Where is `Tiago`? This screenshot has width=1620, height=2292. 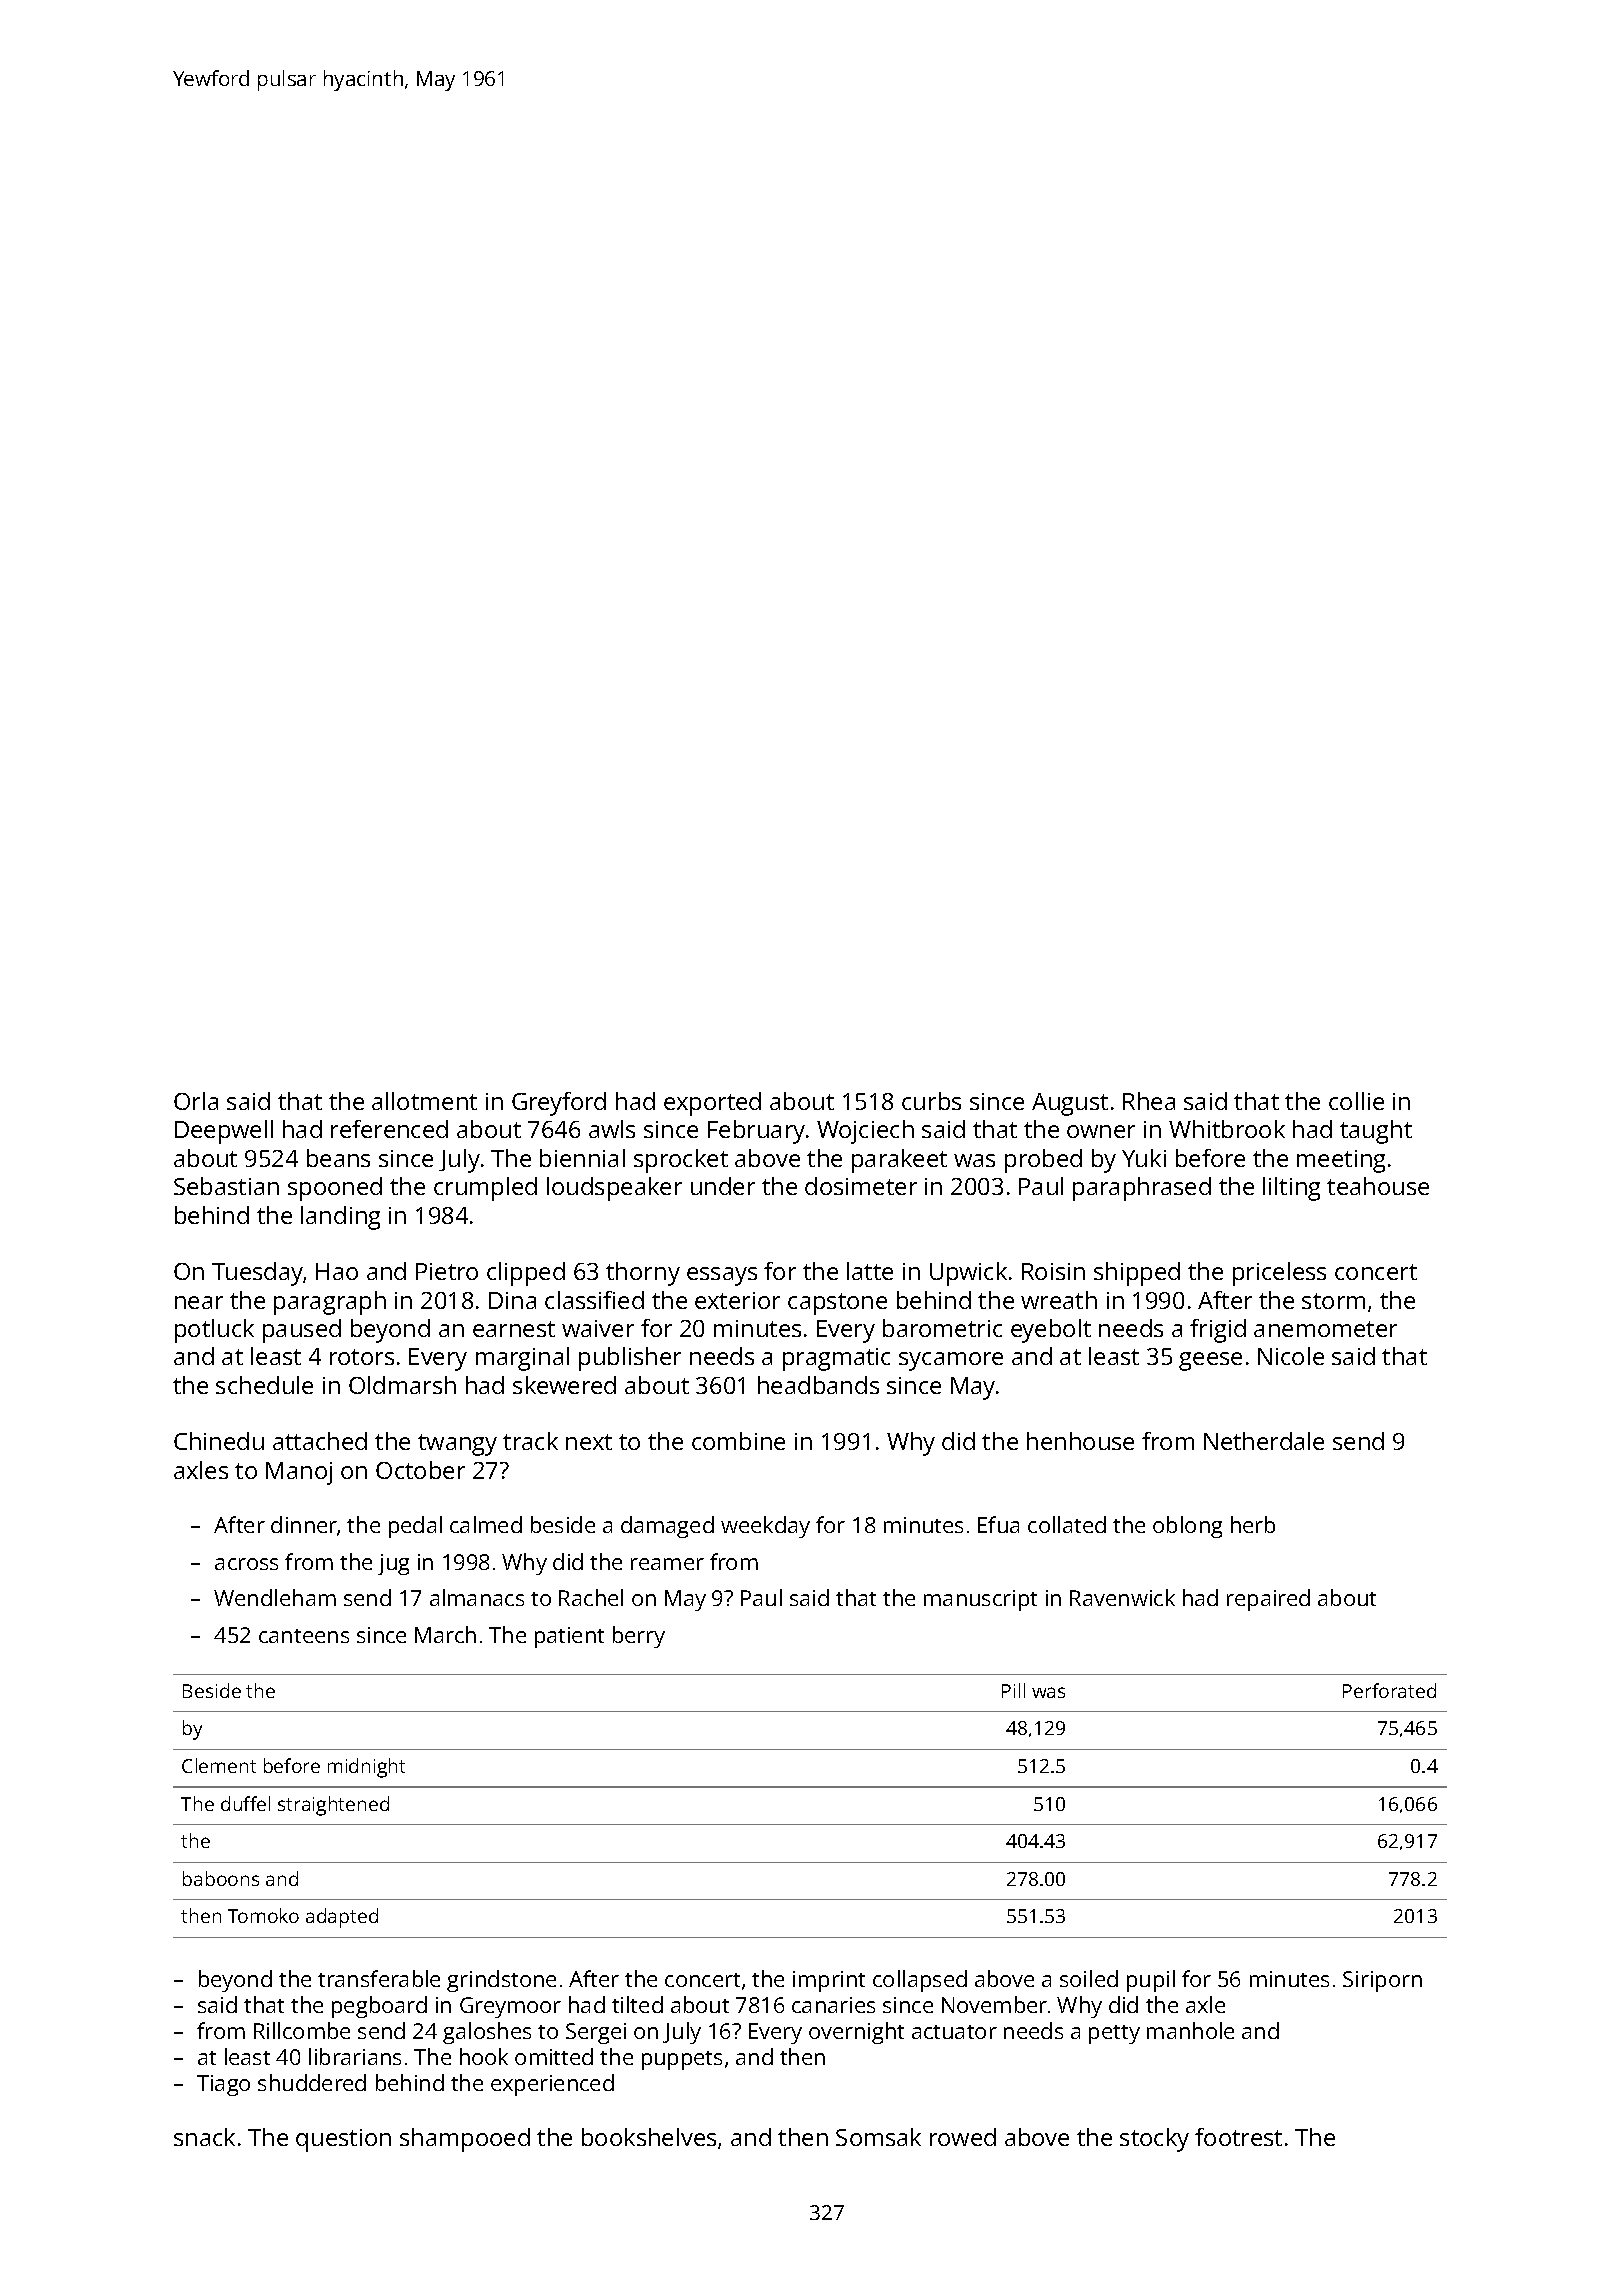
Tiago is located at coordinates (223, 2085).
